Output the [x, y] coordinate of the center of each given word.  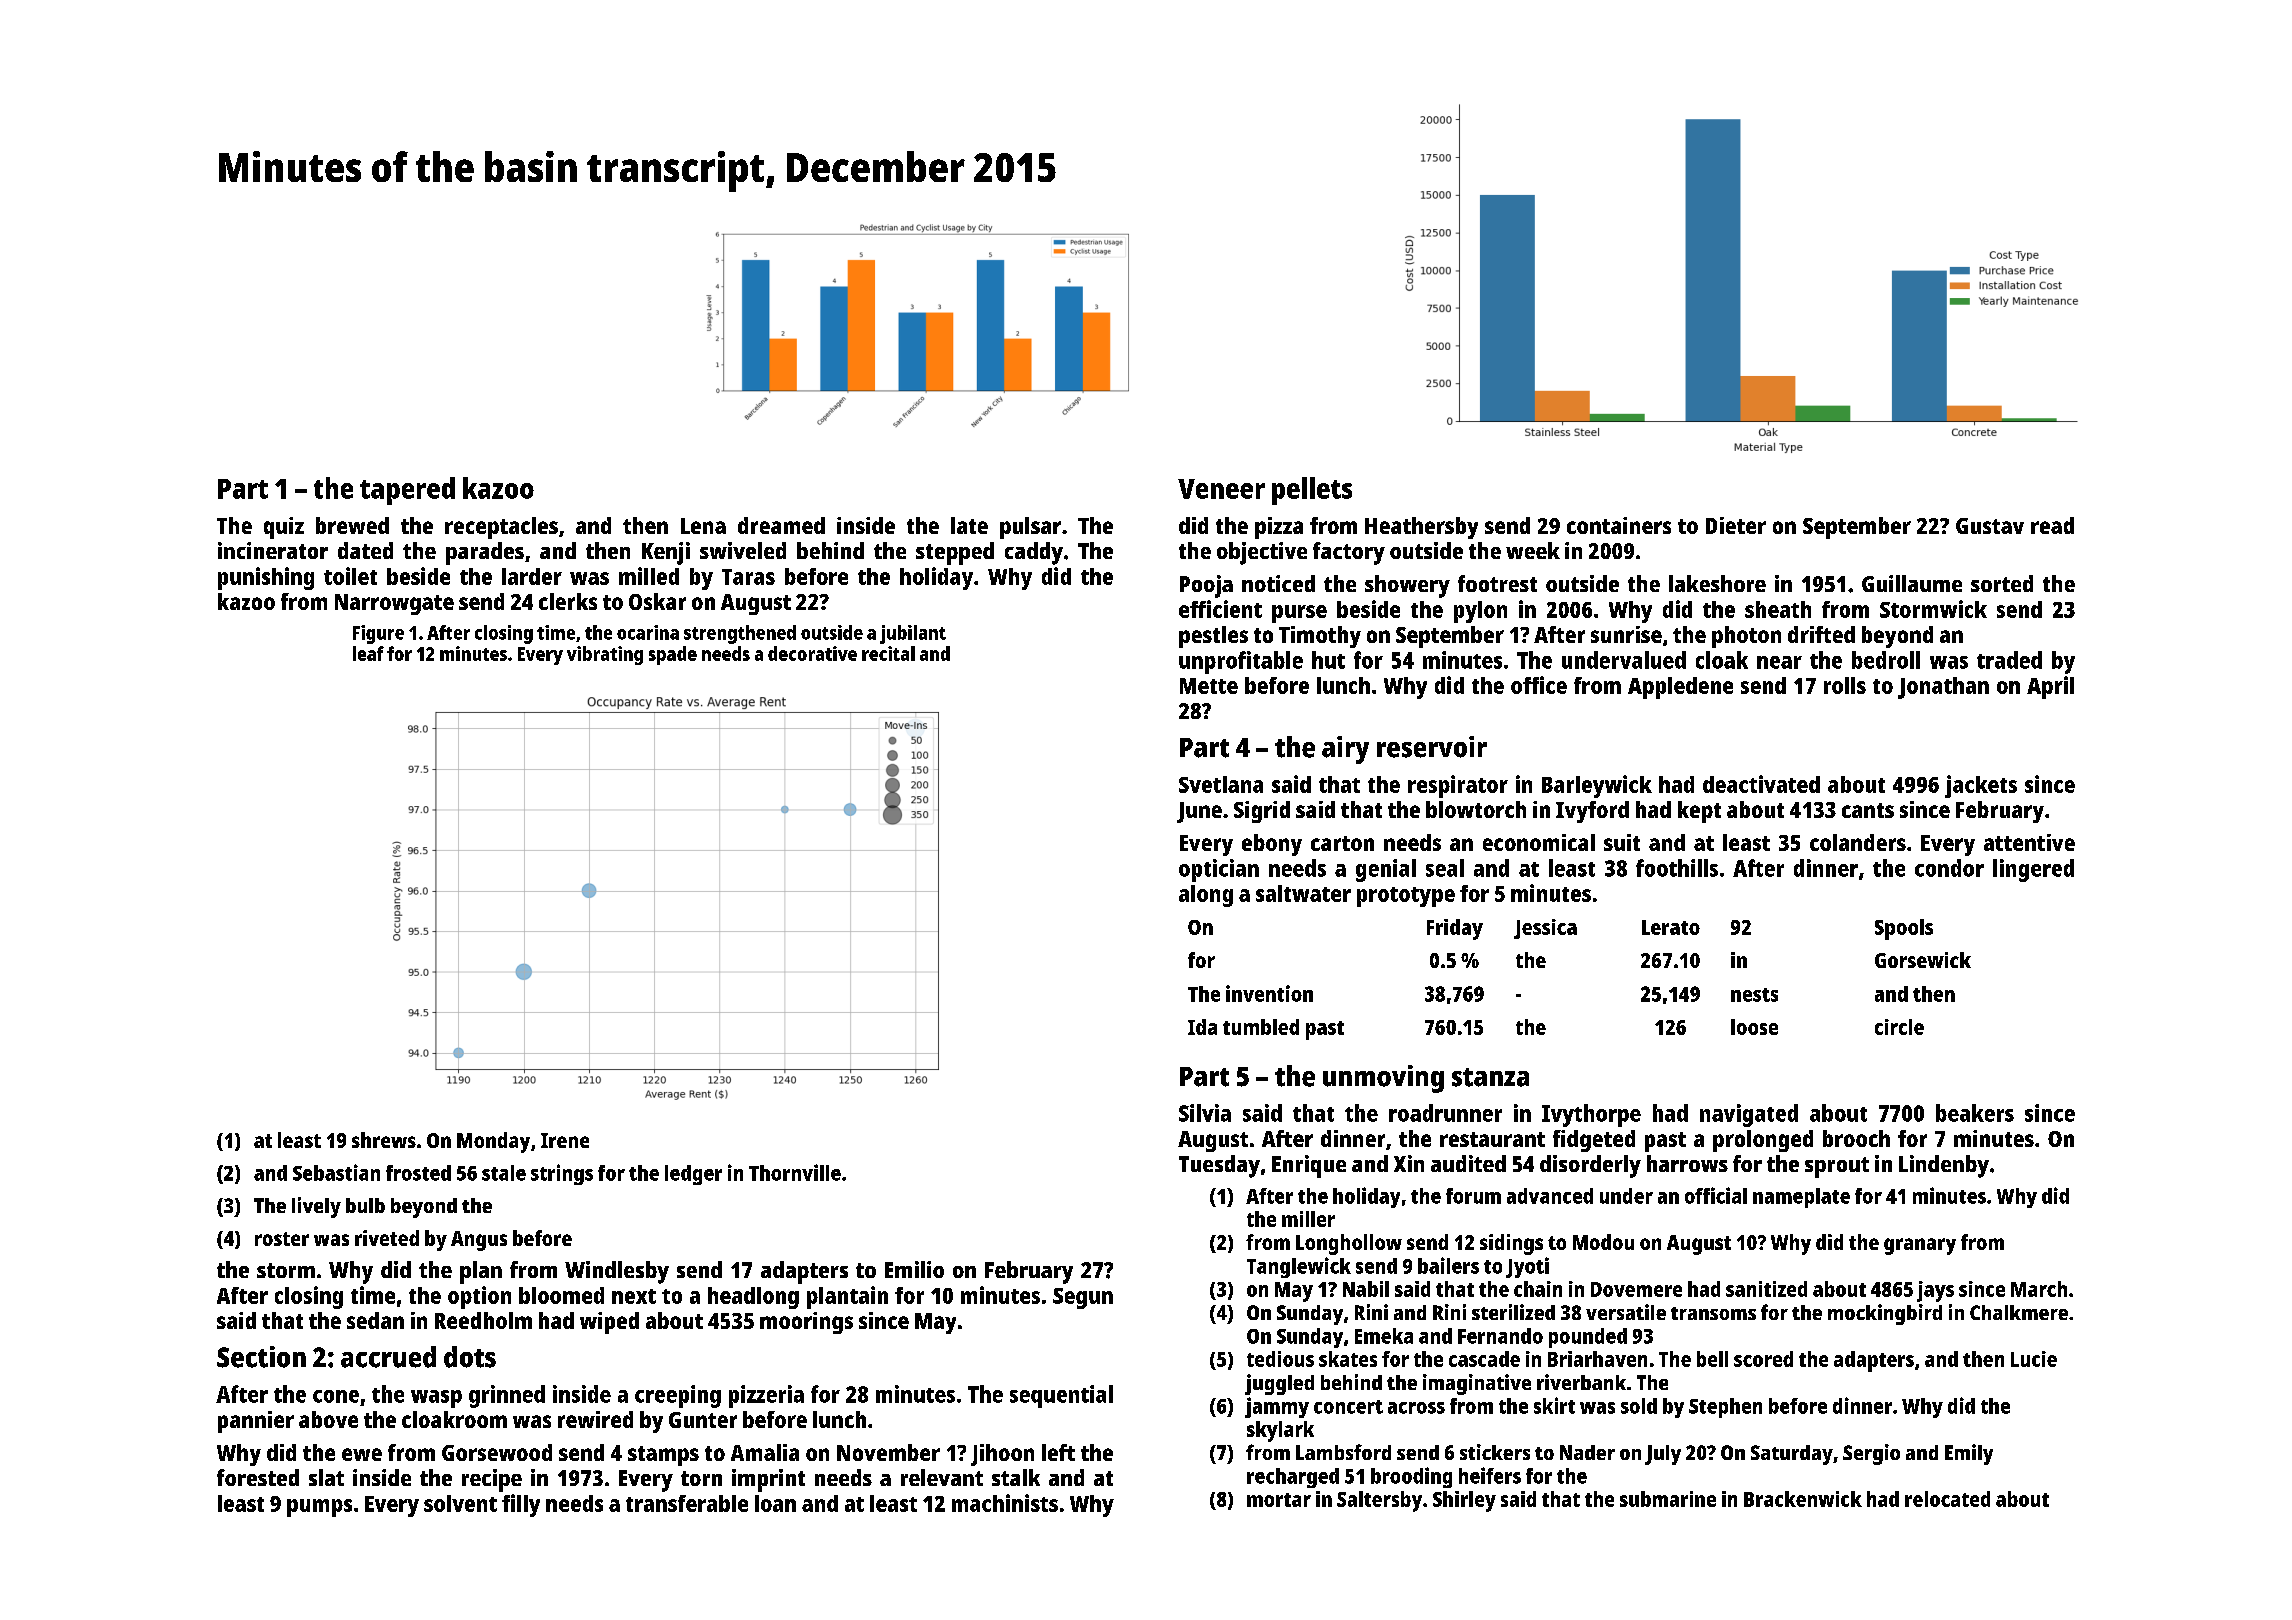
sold [1639, 1406]
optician [1219, 870]
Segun [1083, 1298]
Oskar [657, 601]
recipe [492, 1480]
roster [282, 1239]
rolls [1845, 685]
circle [1899, 1027]
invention [1269, 993]
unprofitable [1241, 662]
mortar [1279, 1500]
